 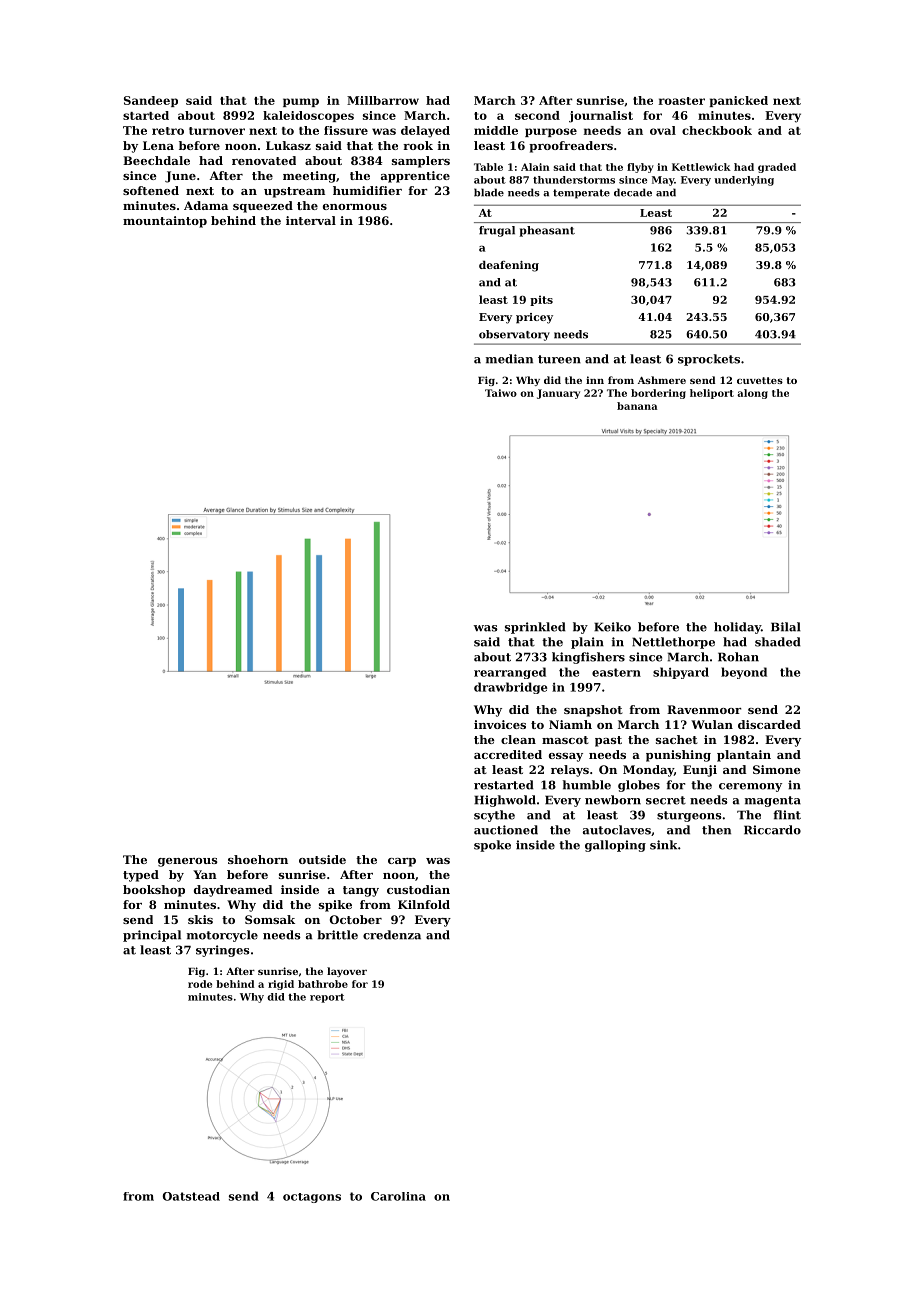 I want to click on Oatstead, so click(x=191, y=1196).
